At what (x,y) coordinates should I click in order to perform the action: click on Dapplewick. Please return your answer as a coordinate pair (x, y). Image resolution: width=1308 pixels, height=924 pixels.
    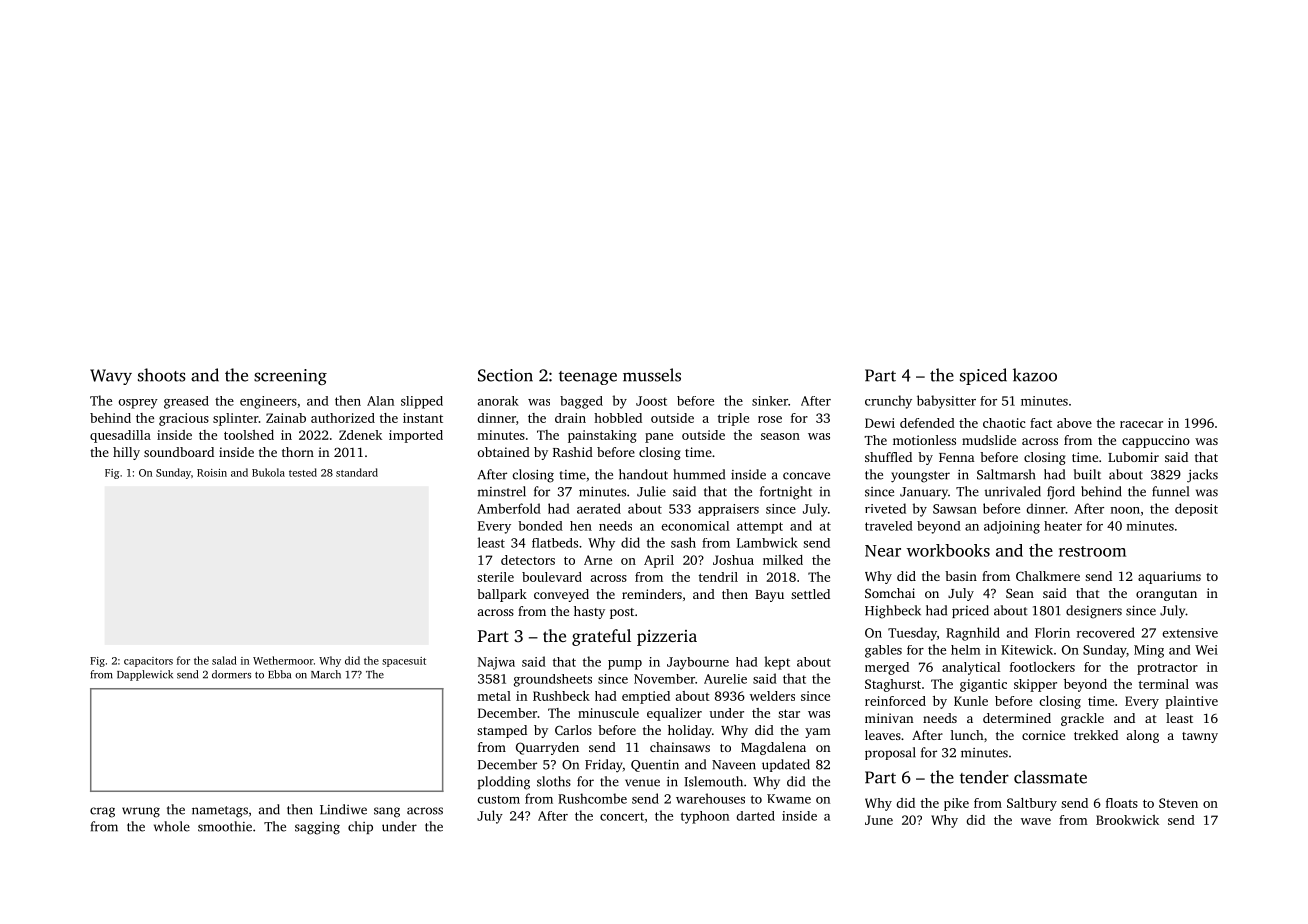
    Looking at the image, I should click on (145, 675).
